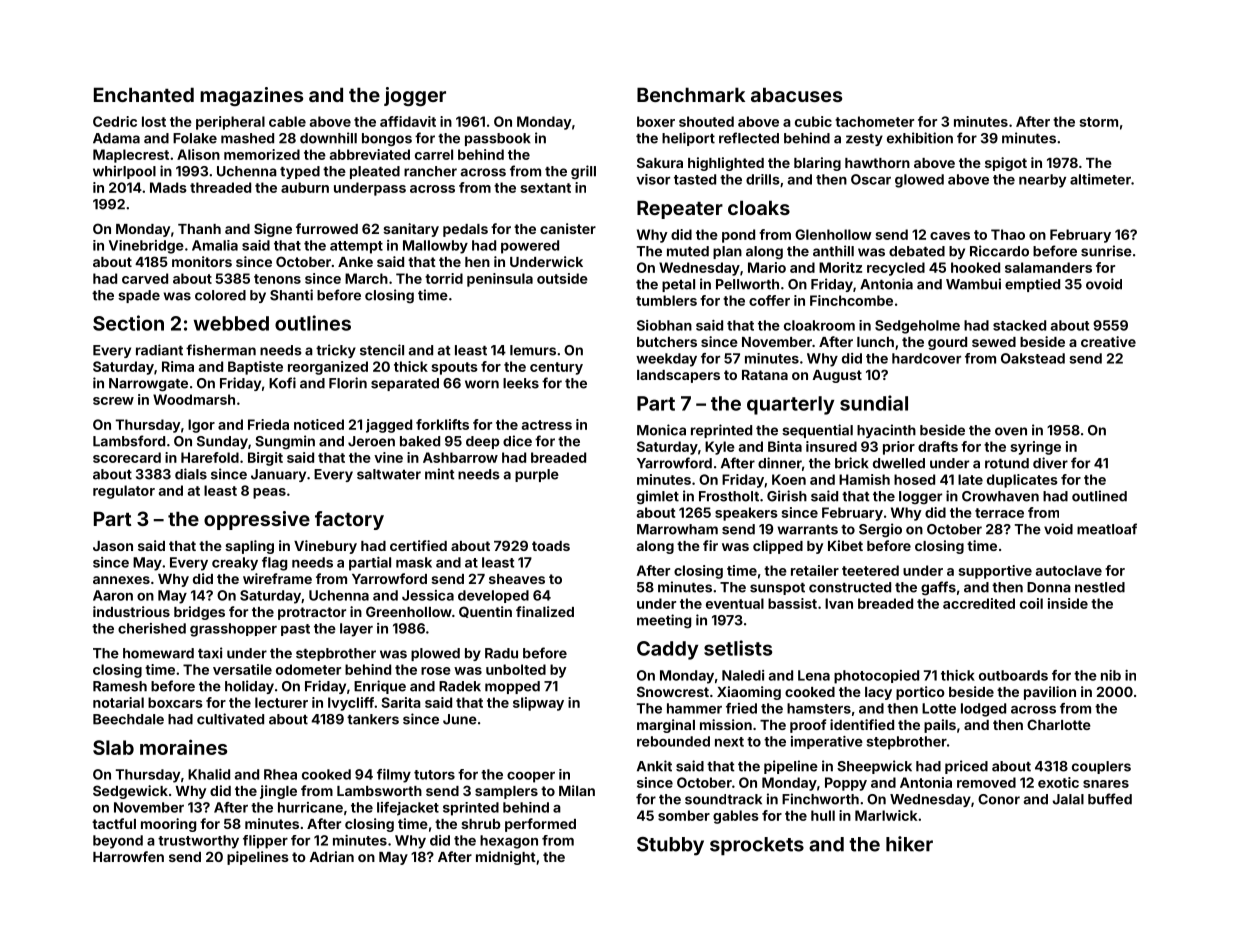  I want to click on Lambsford, so click(129, 441).
